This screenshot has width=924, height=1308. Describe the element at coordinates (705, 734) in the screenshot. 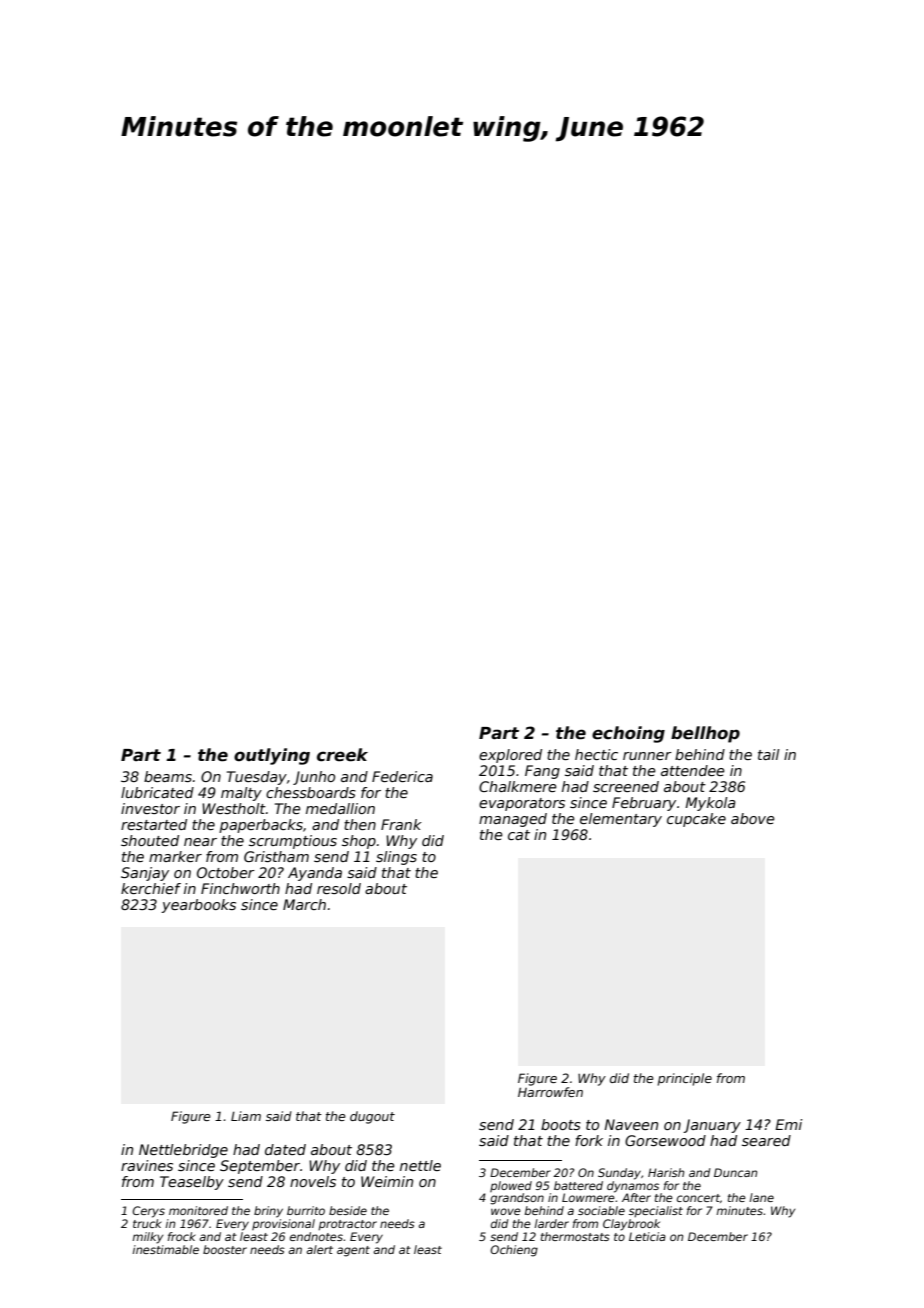

I see `bellhop` at that location.
